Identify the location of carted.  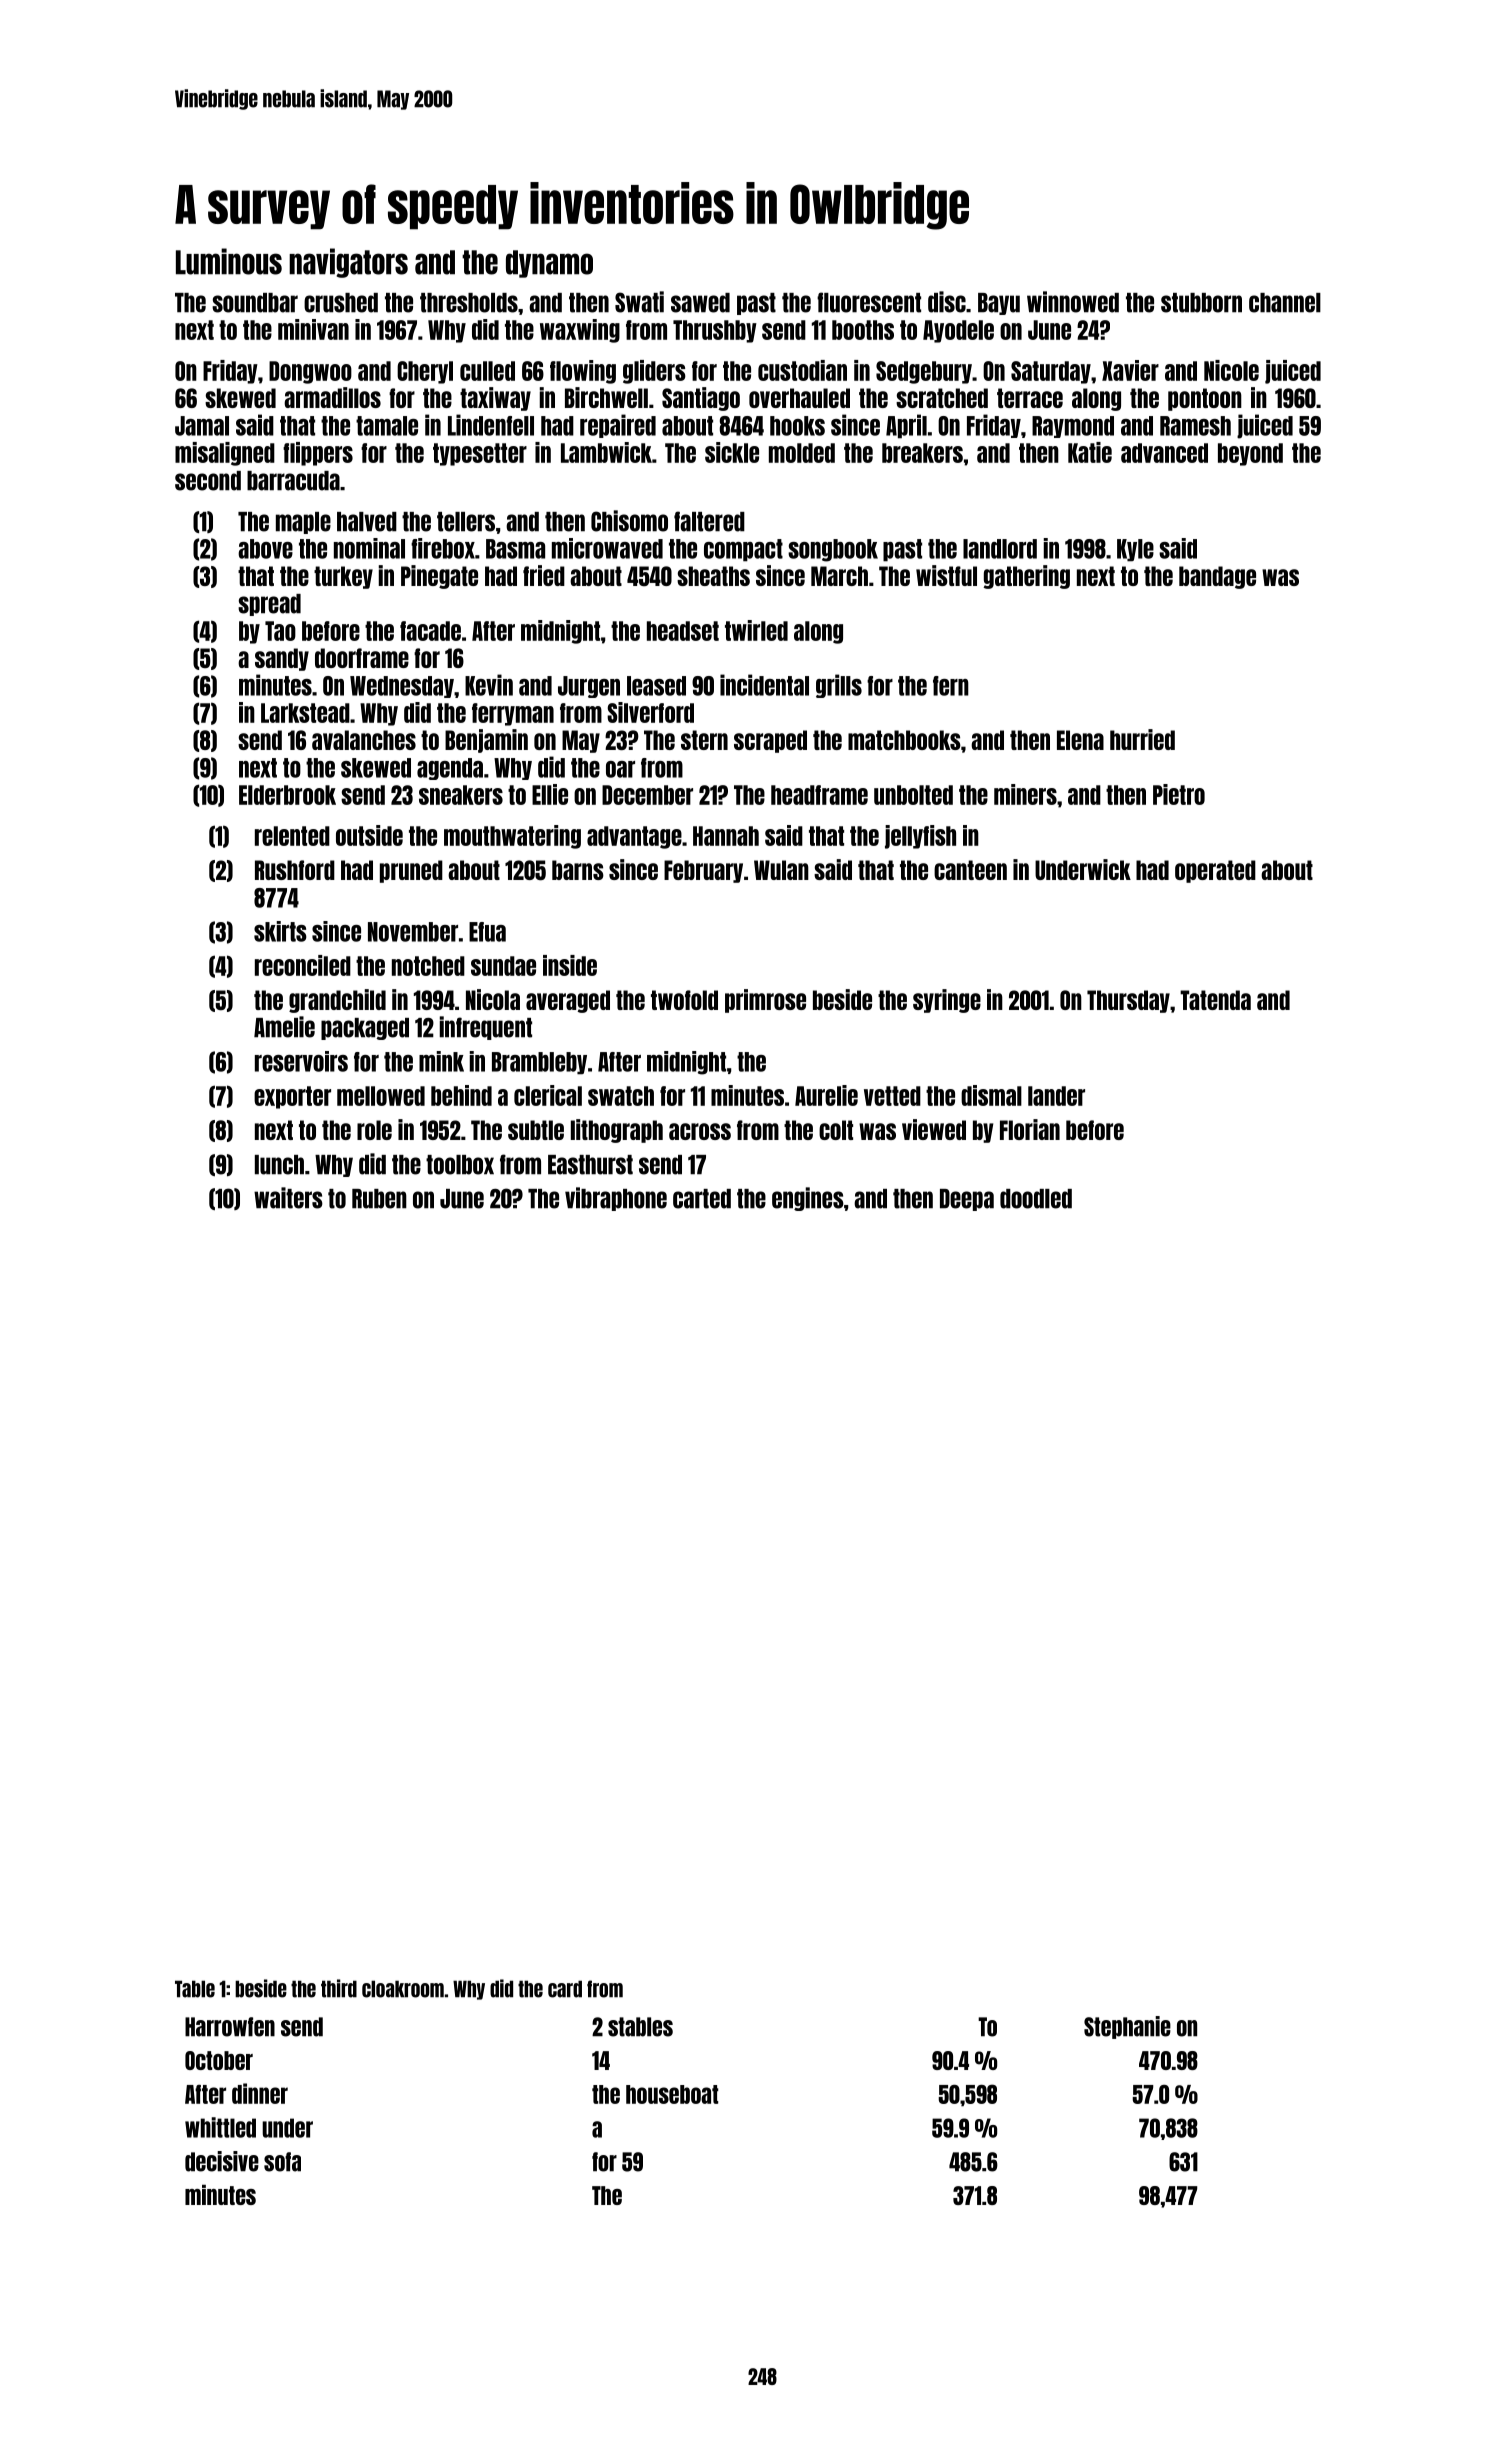
(702, 1199).
